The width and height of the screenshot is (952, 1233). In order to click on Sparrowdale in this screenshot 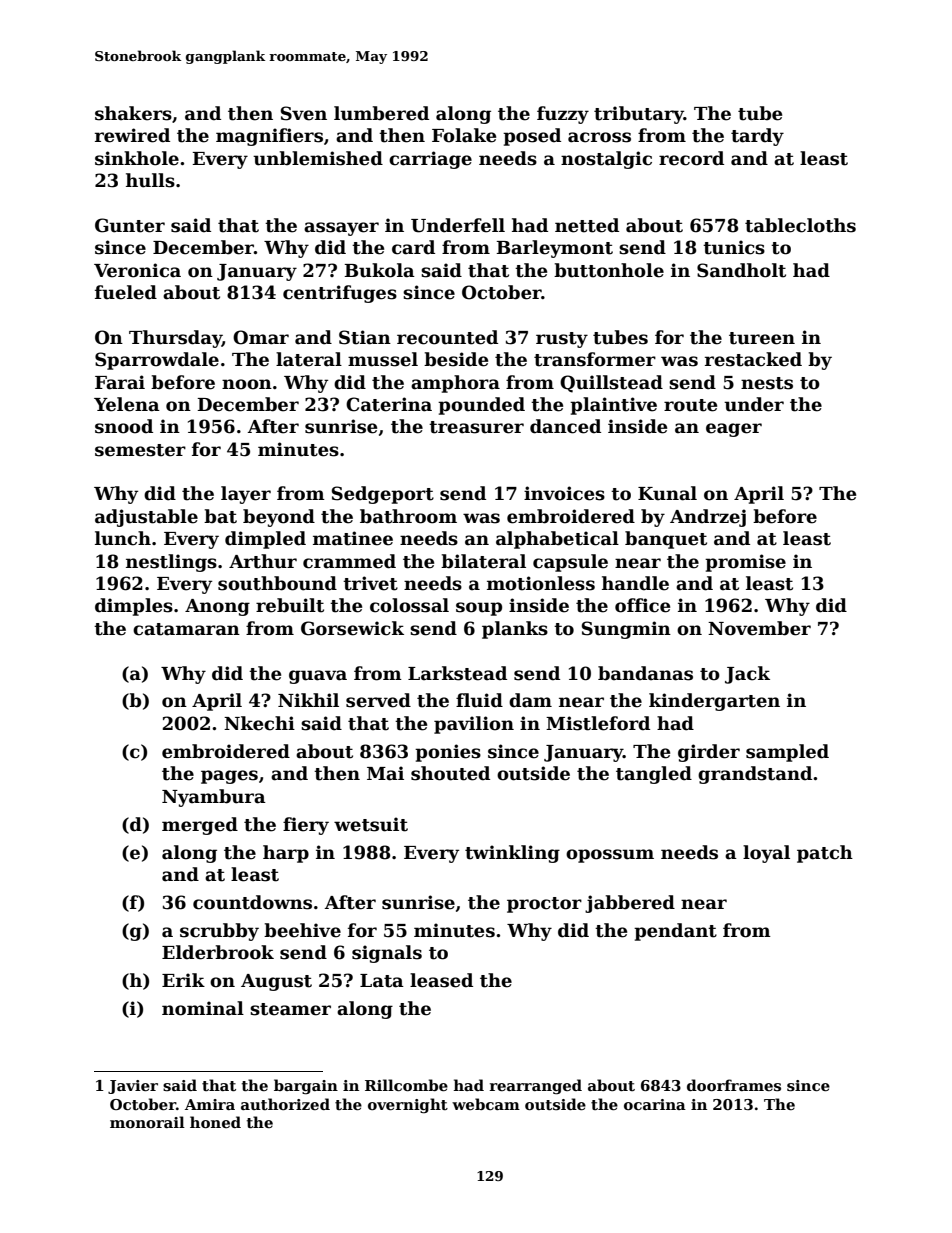, I will do `click(157, 361)`.
